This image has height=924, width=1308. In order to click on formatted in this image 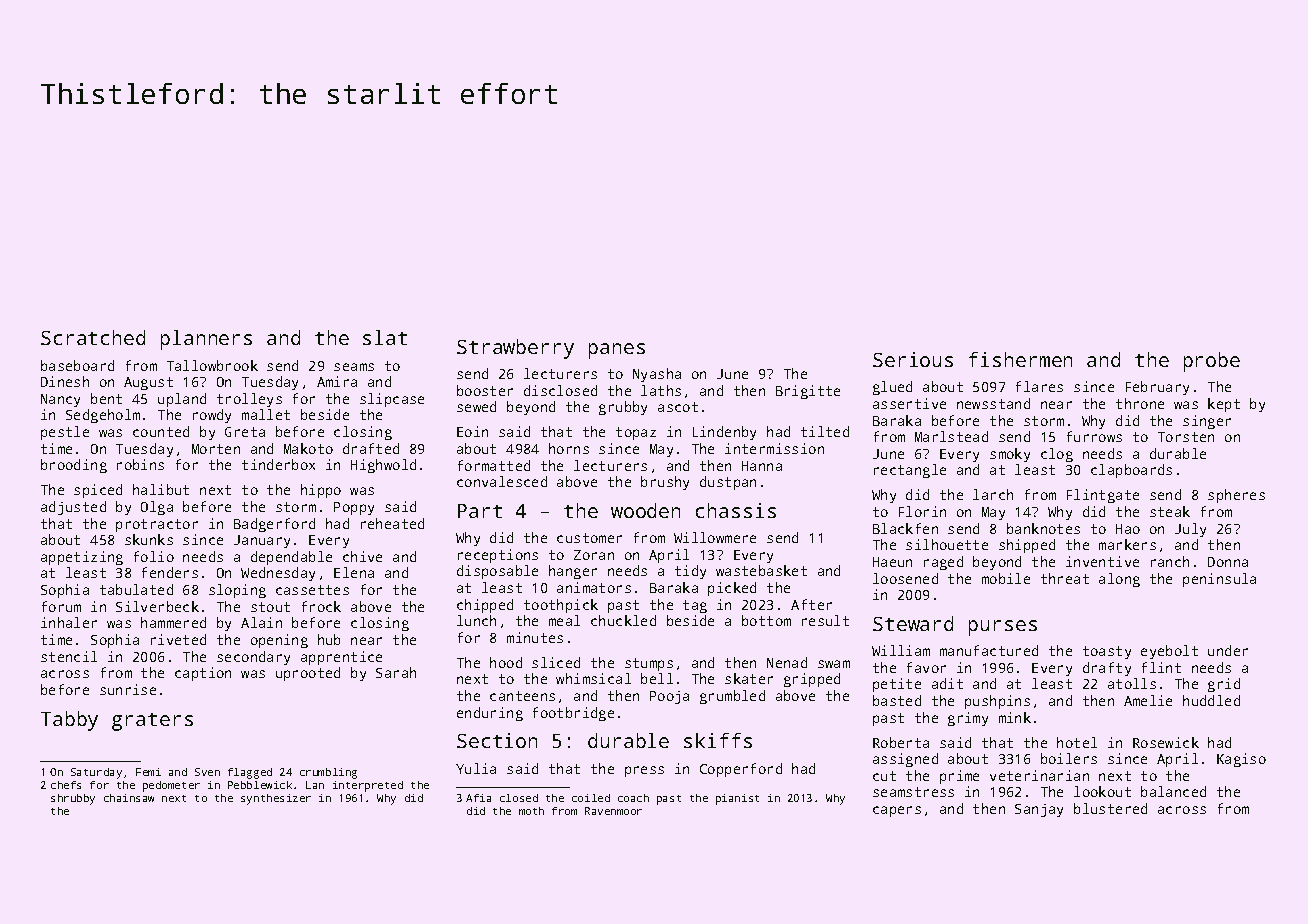, I will do `click(494, 465)`.
